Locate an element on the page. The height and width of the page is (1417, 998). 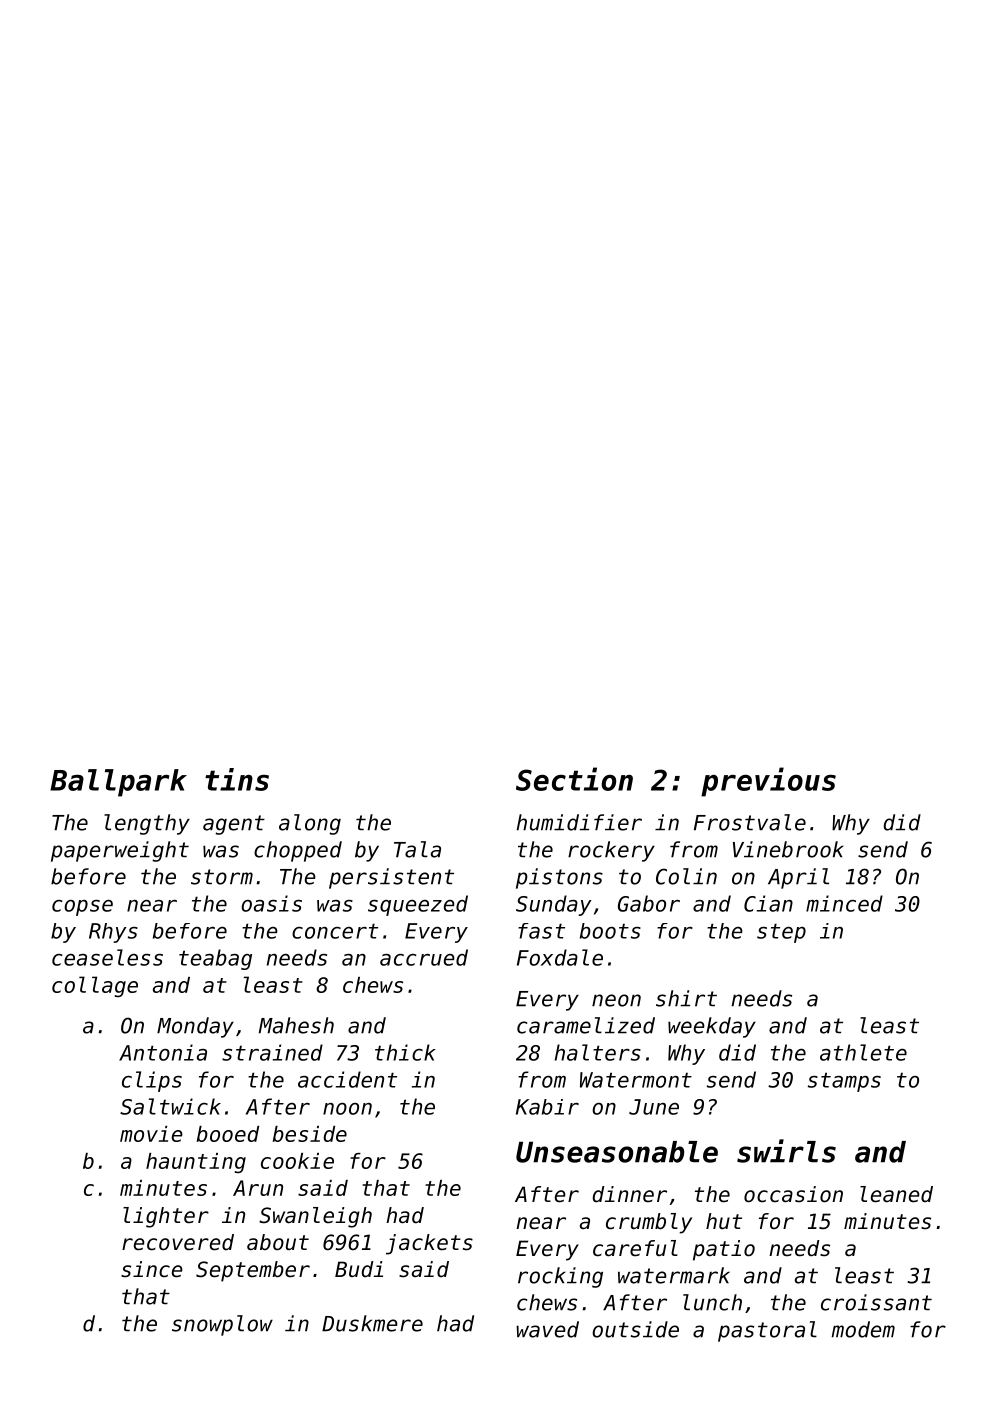
tins is located at coordinates (237, 779).
